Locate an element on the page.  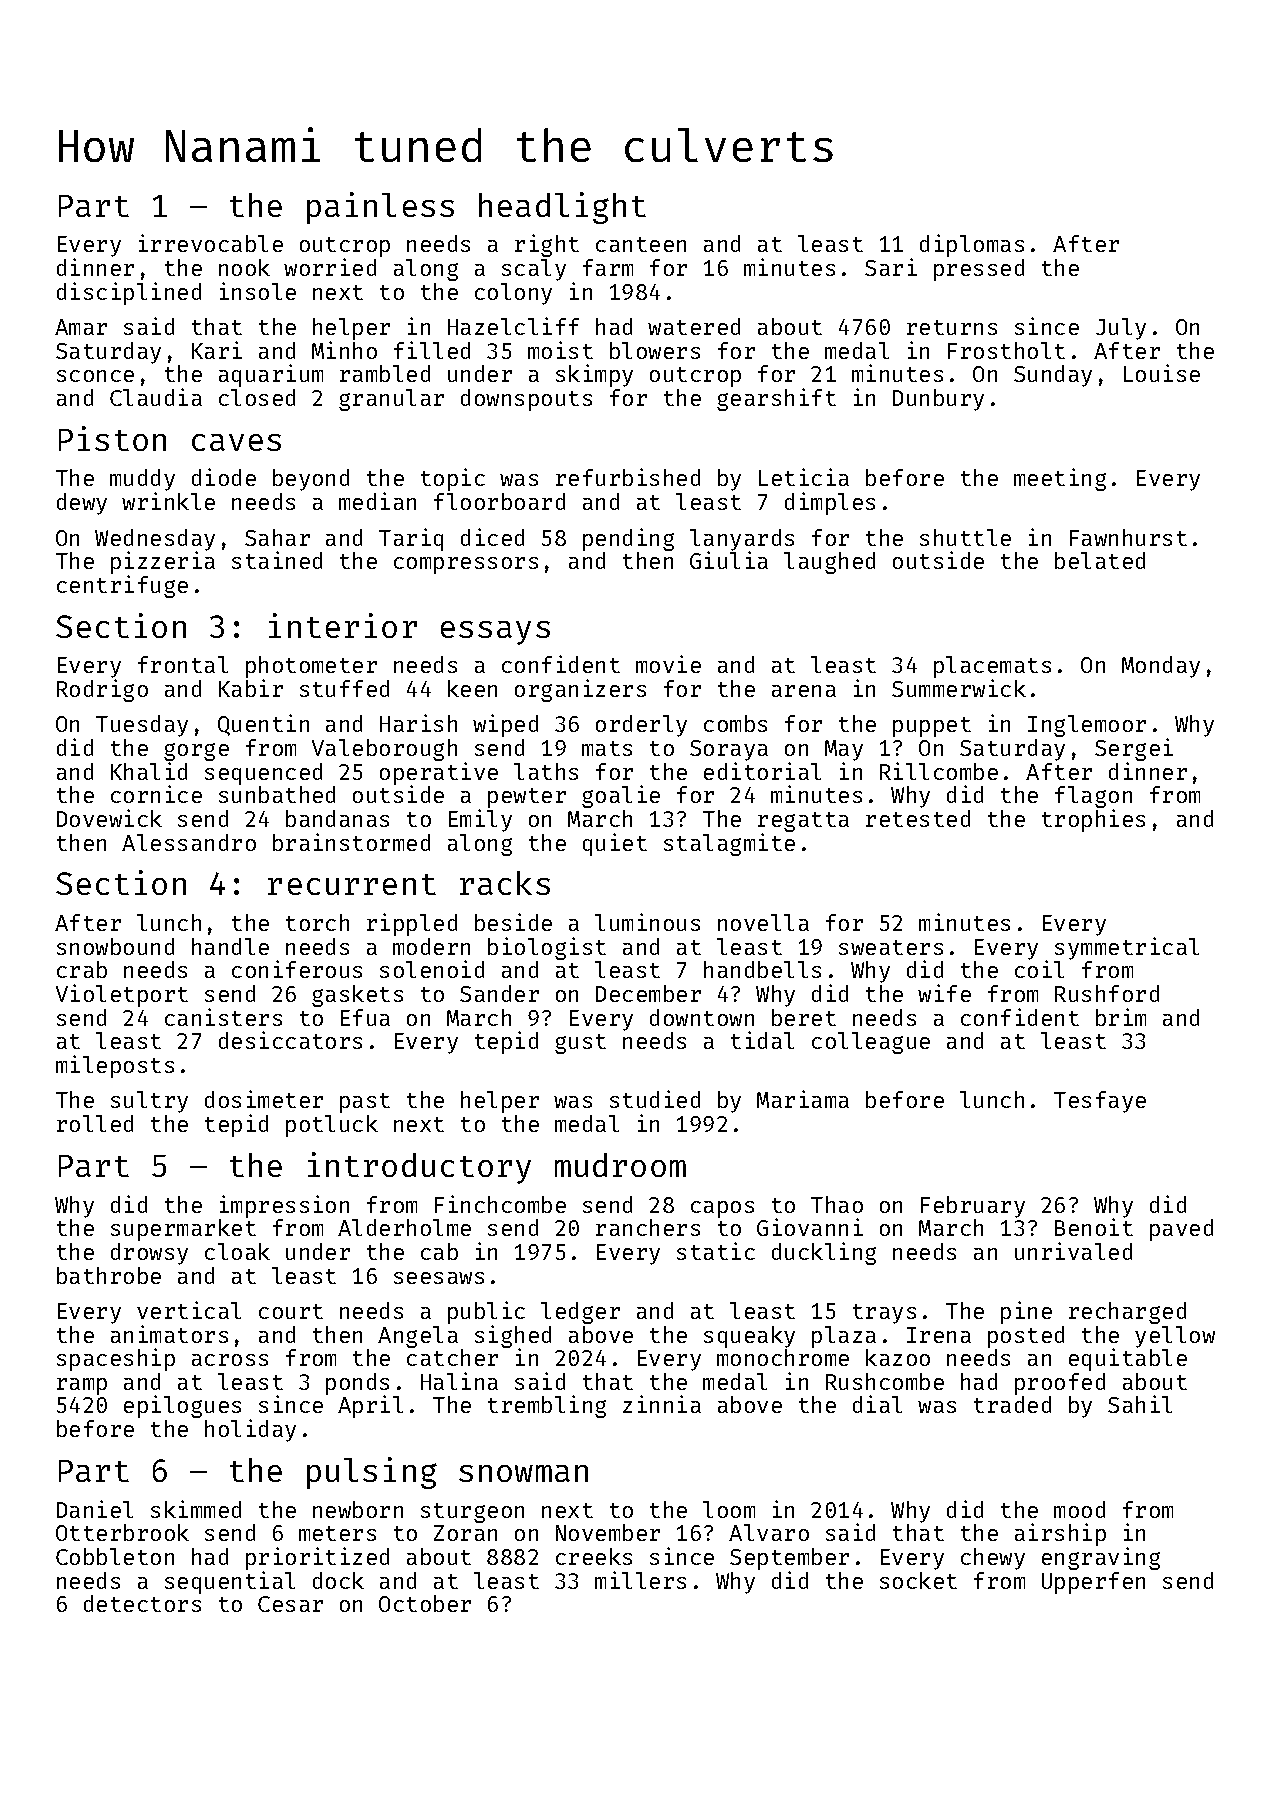
irrevocable is located at coordinates (211, 243).
